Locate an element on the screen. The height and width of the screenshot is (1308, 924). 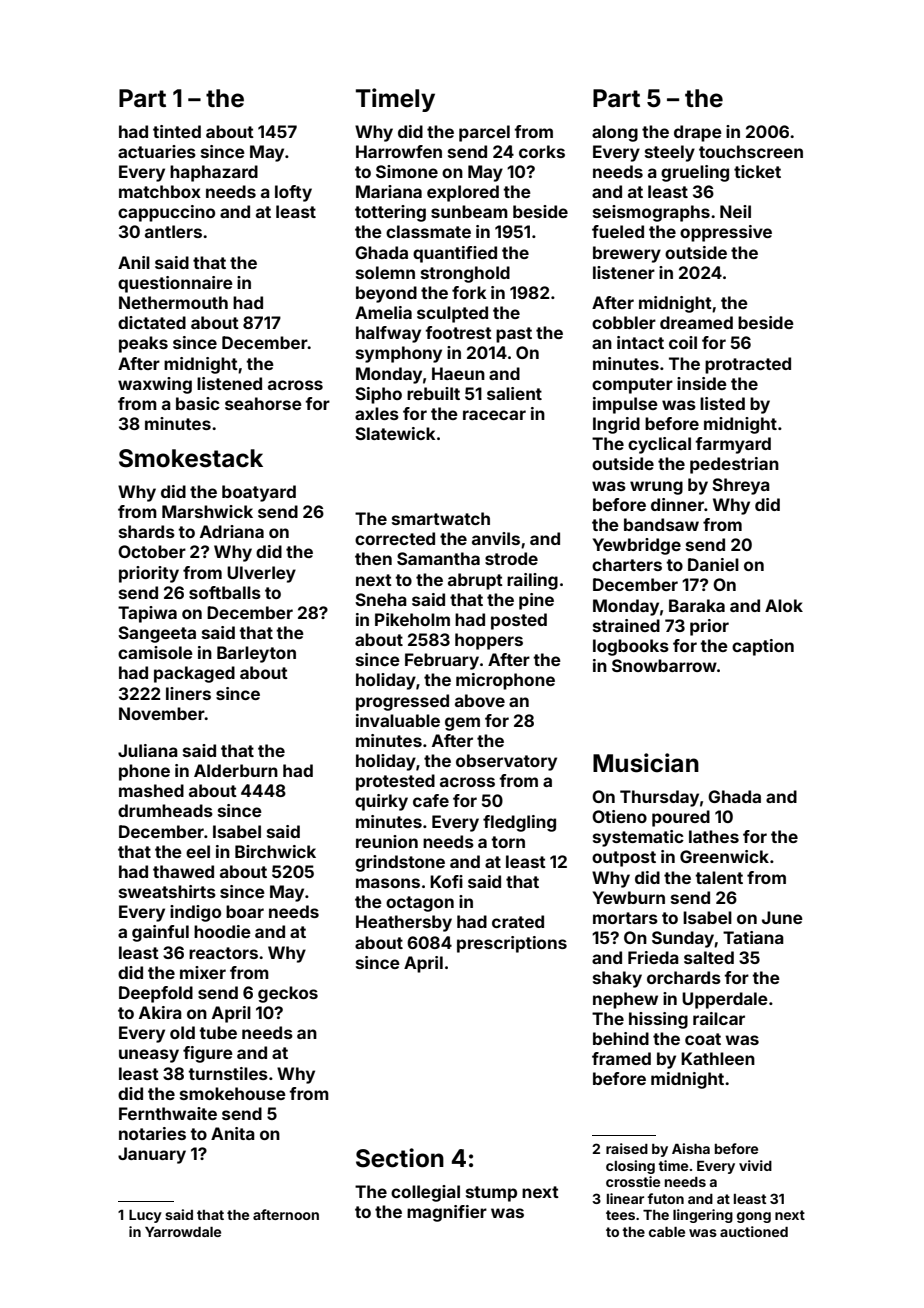
vivid is located at coordinates (755, 1165).
